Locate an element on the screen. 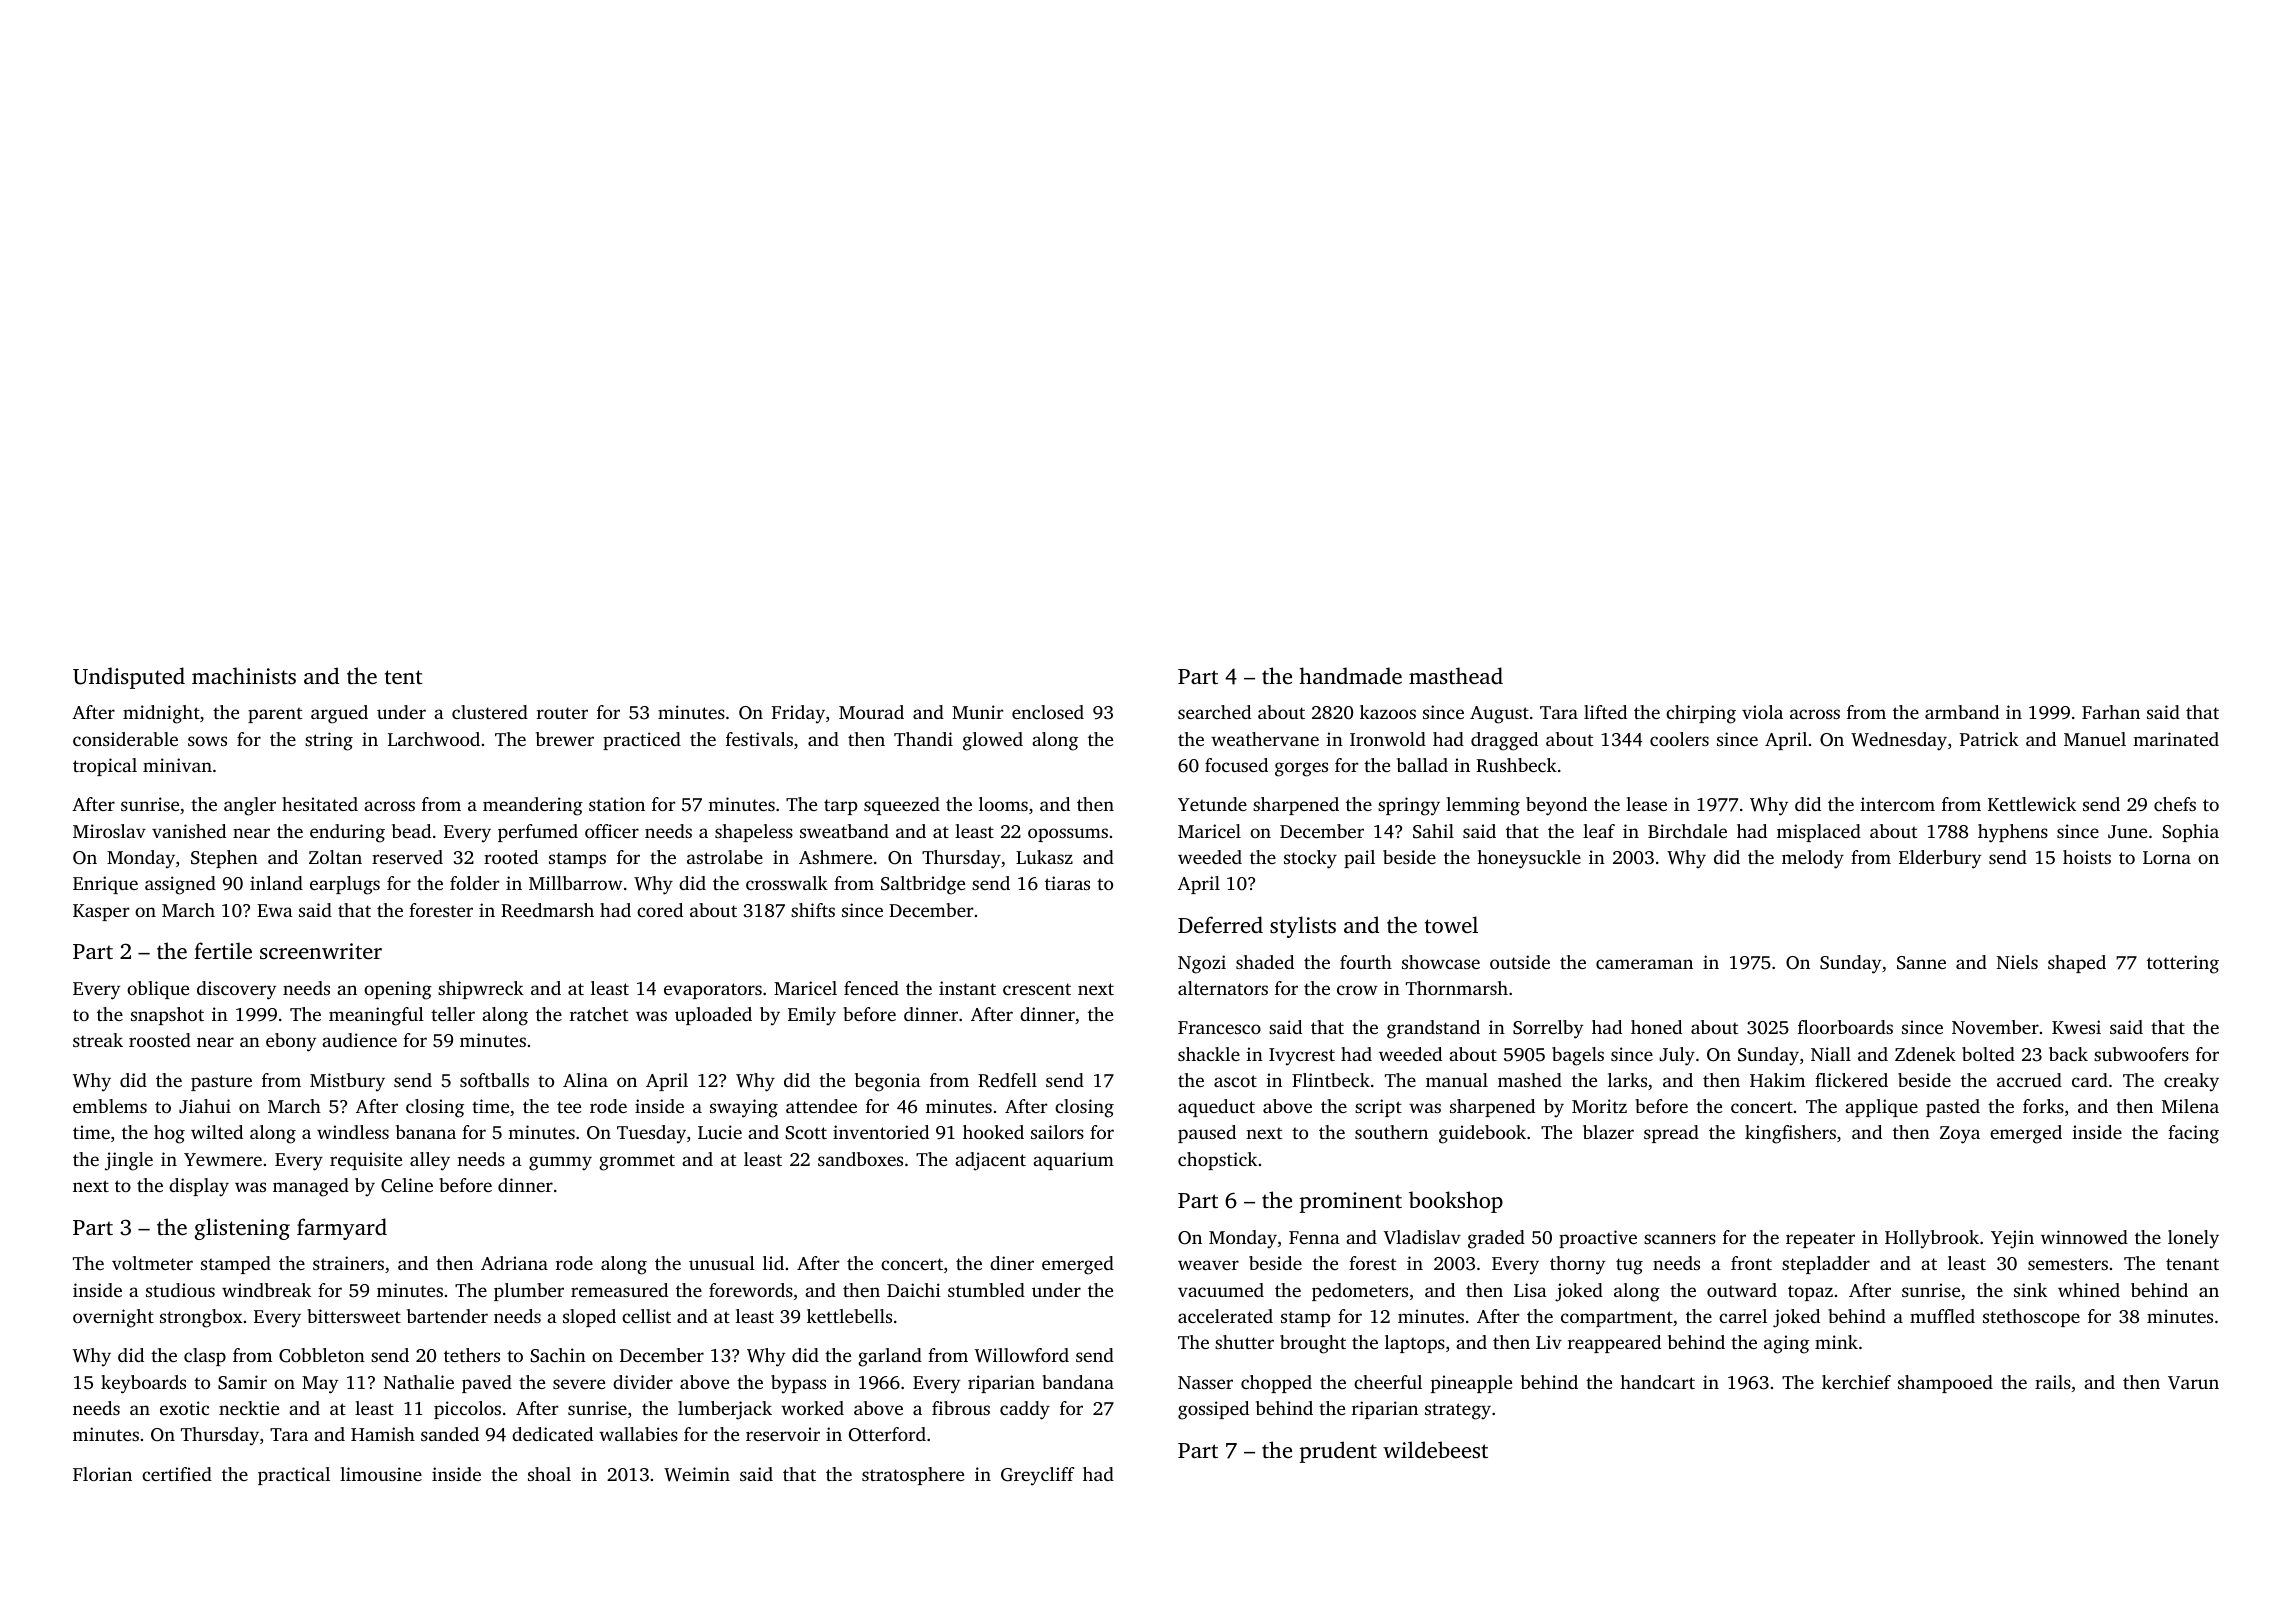  Hollybrook is located at coordinates (1932, 1239).
